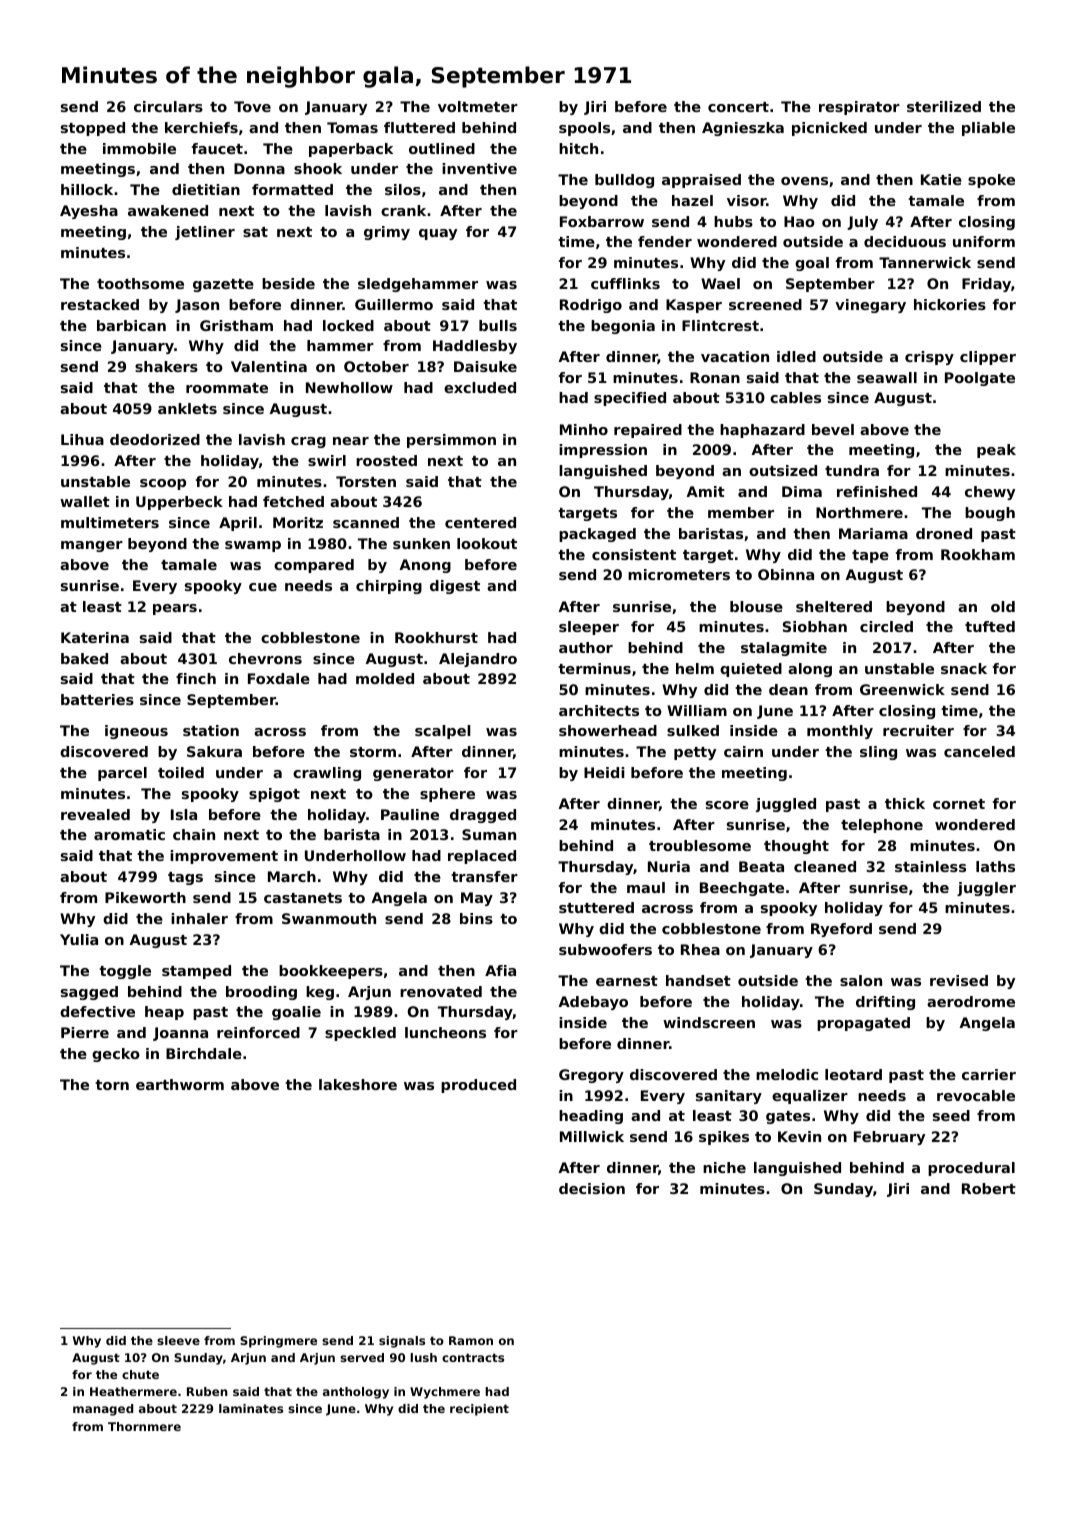 This screenshot has width=1076, height=1521. Describe the element at coordinates (592, 1136) in the screenshot. I see `Millwick` at that location.
